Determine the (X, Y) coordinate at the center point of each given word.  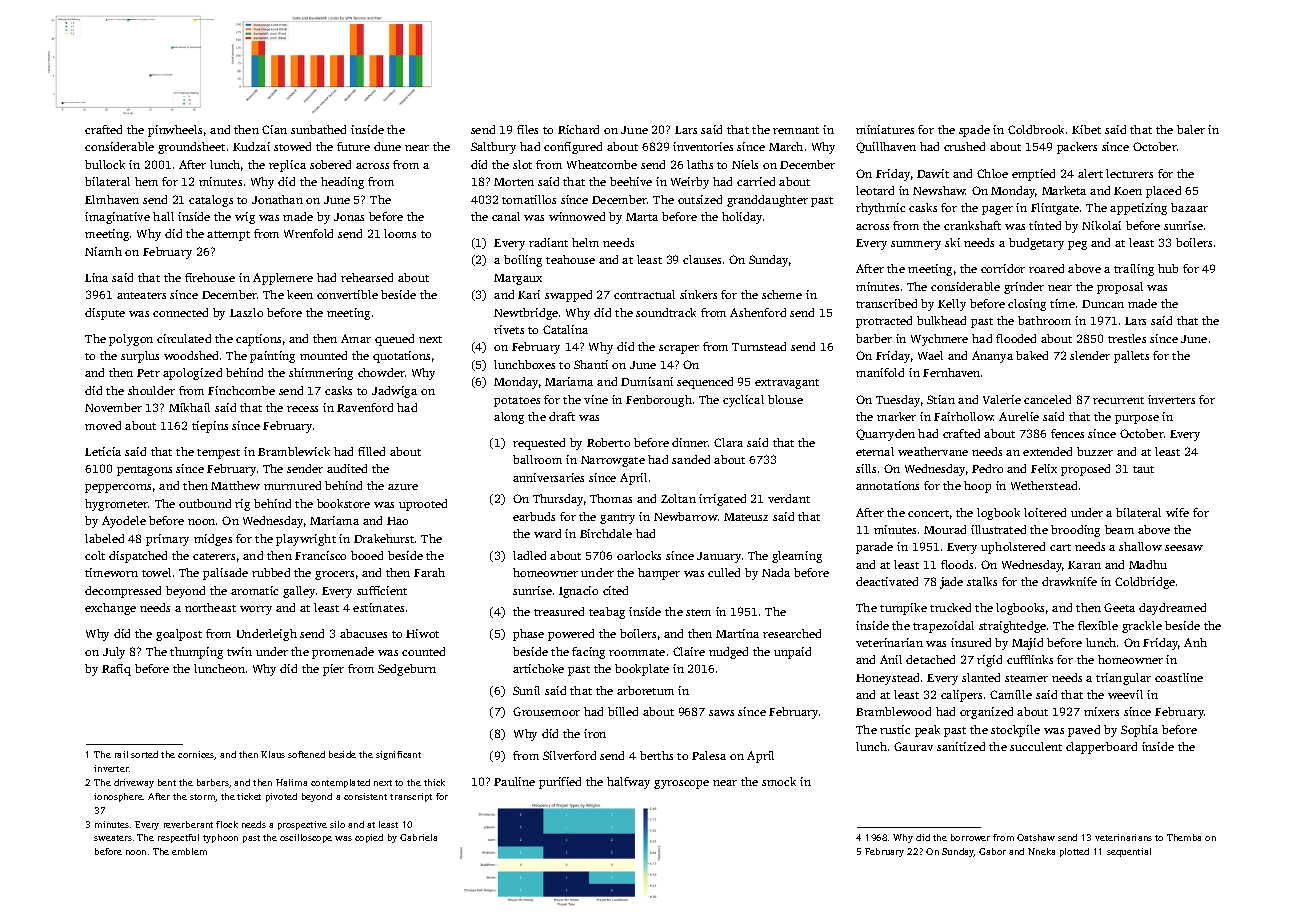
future (353, 146)
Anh (1195, 642)
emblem (189, 851)
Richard (578, 129)
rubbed (271, 572)
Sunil (526, 690)
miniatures (885, 129)
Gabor (992, 851)
